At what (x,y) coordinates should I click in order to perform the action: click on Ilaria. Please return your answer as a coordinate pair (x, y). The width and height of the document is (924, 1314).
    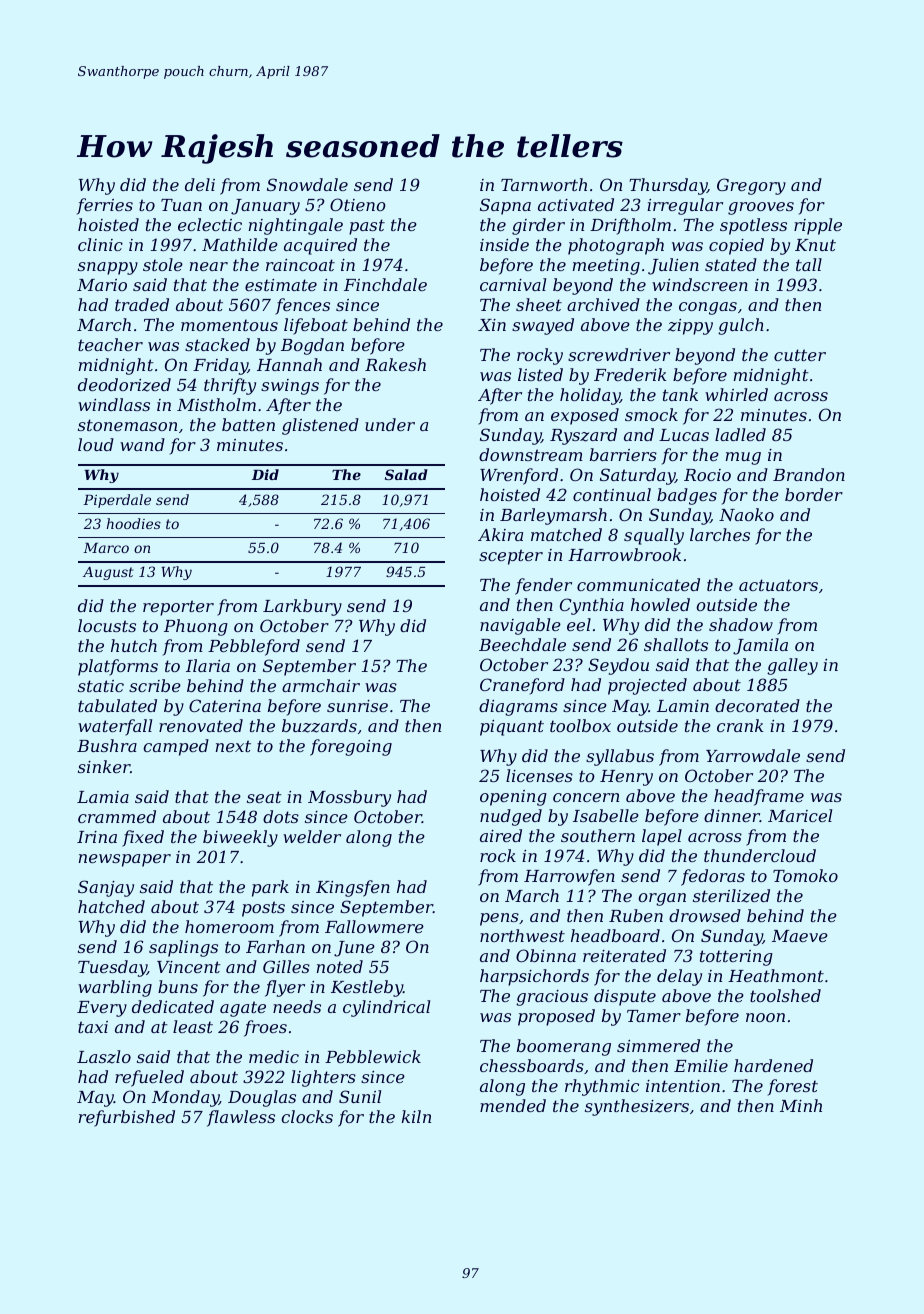
    Looking at the image, I should click on (208, 665).
